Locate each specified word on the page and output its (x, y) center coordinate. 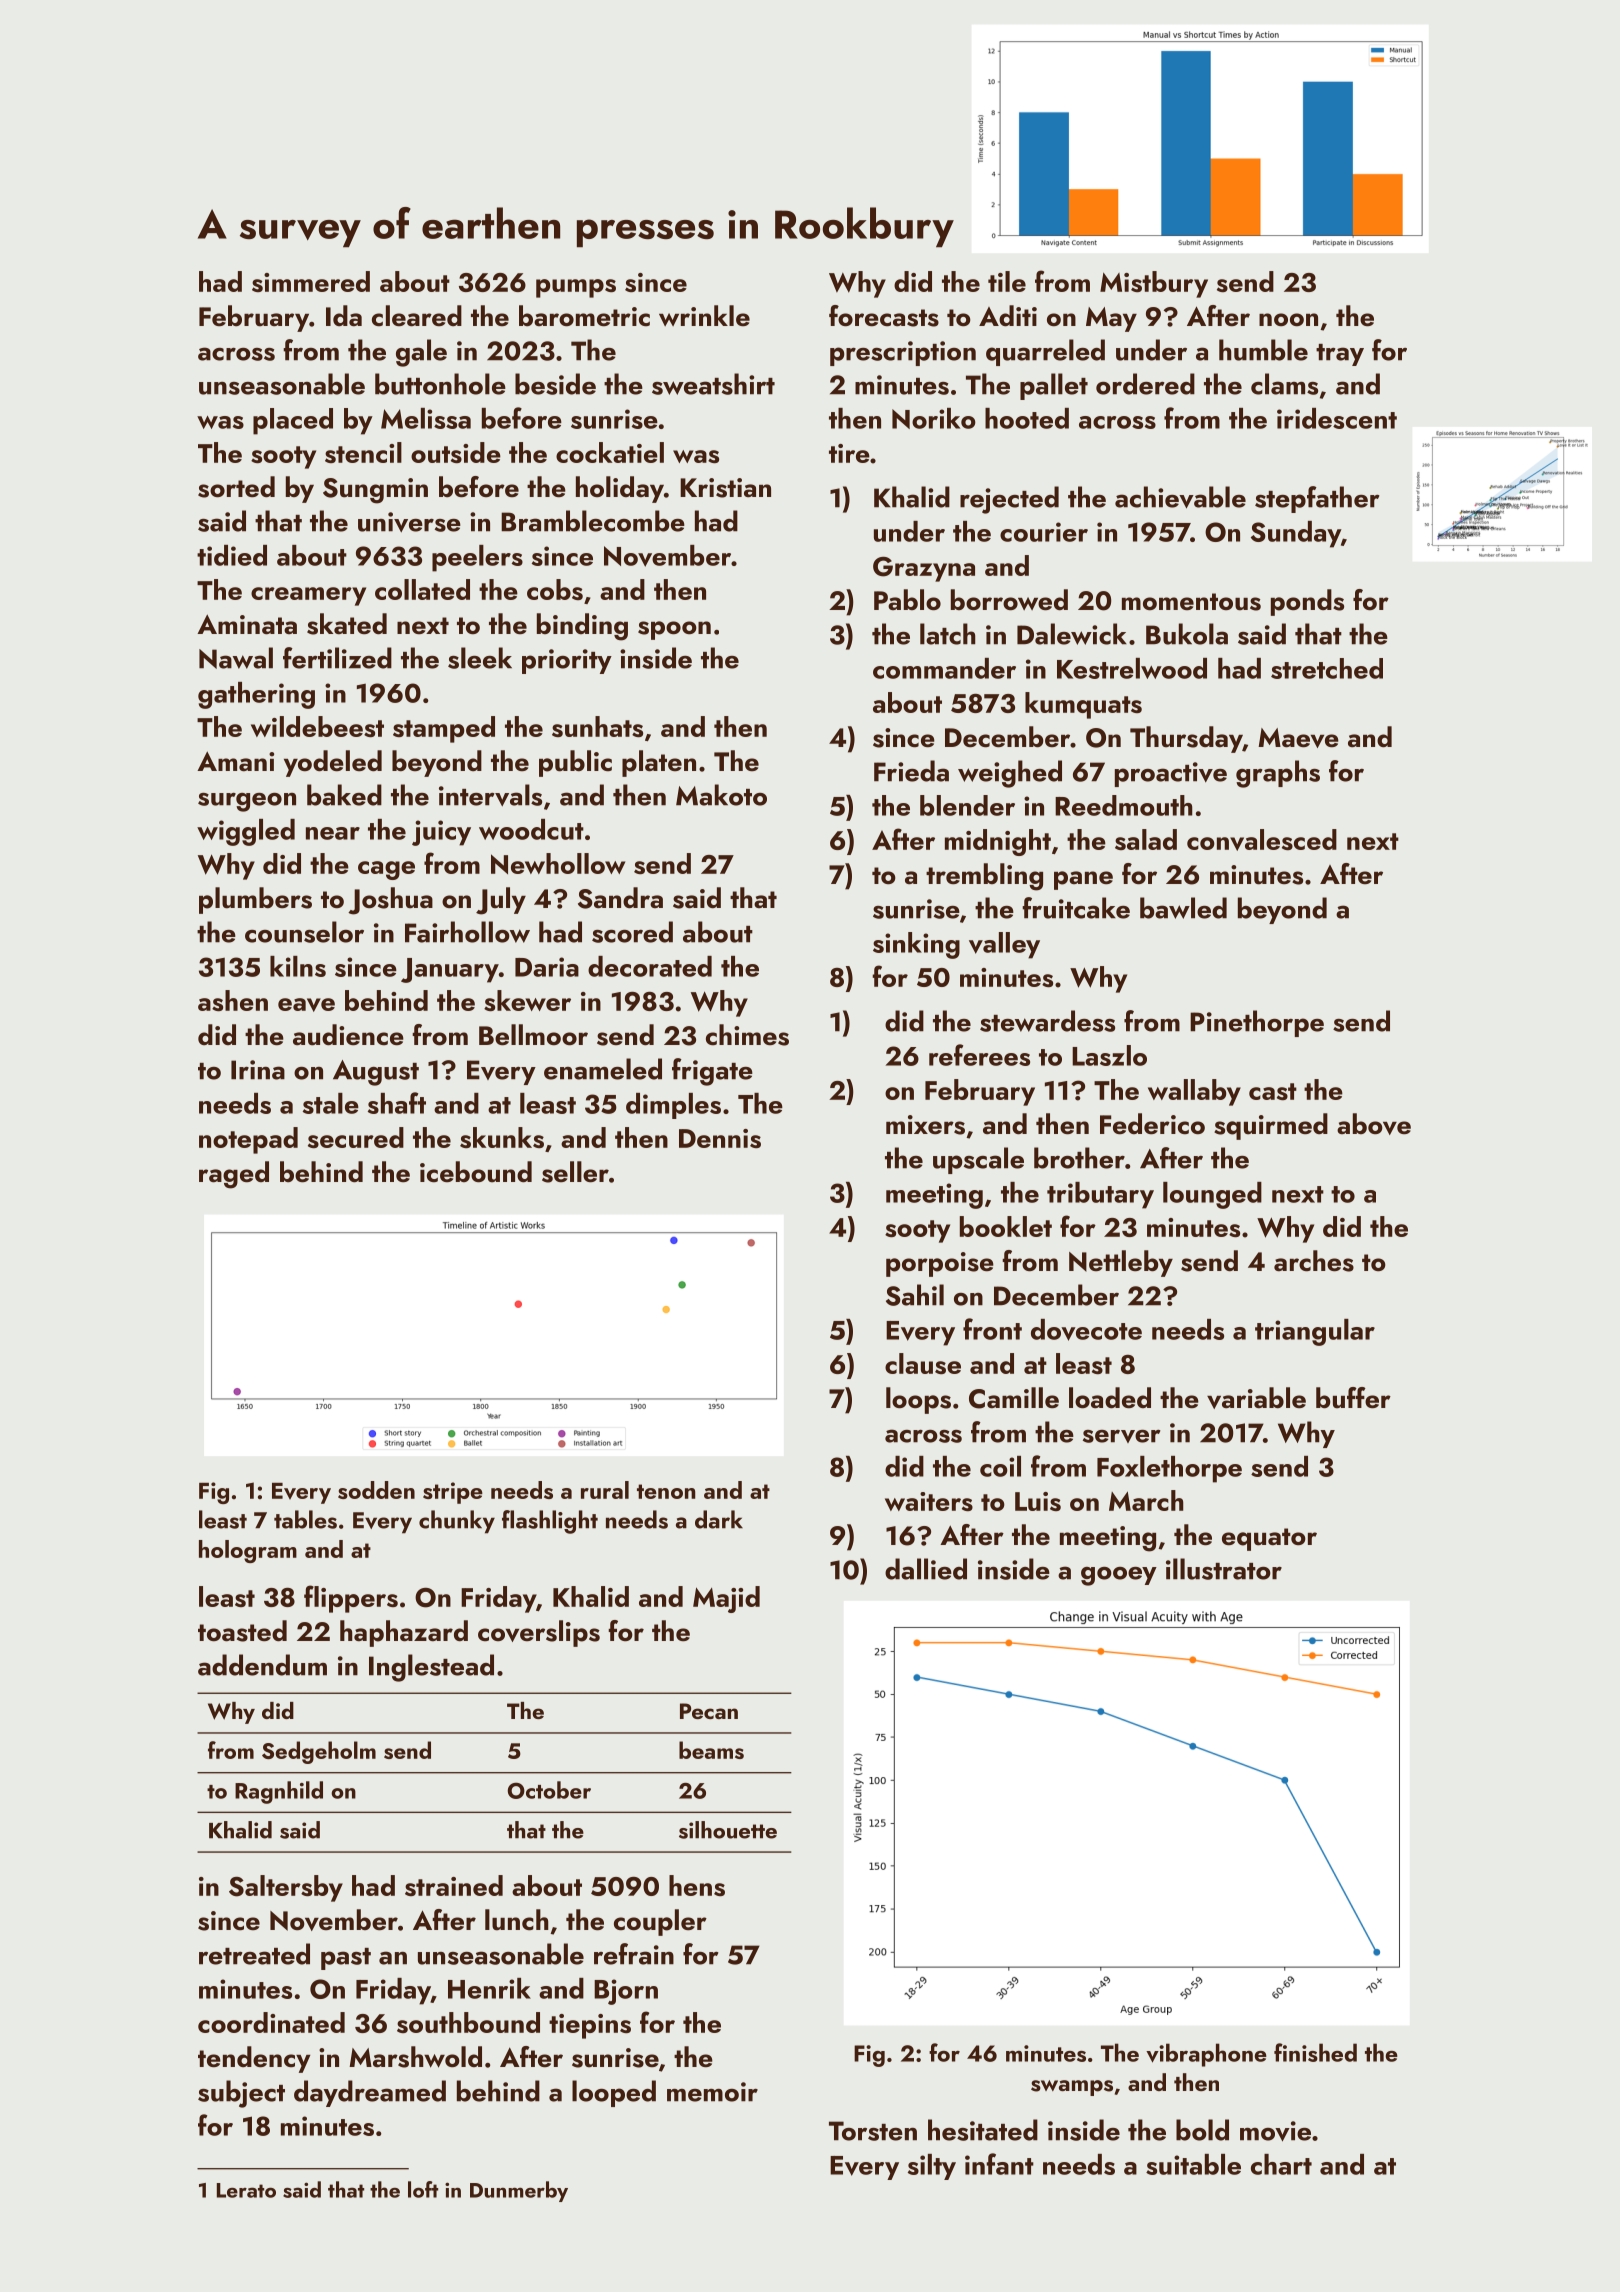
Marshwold (415, 2057)
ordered (1145, 384)
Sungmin (375, 491)
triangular (1315, 1332)
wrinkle (704, 315)
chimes (747, 1035)
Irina (258, 1070)
